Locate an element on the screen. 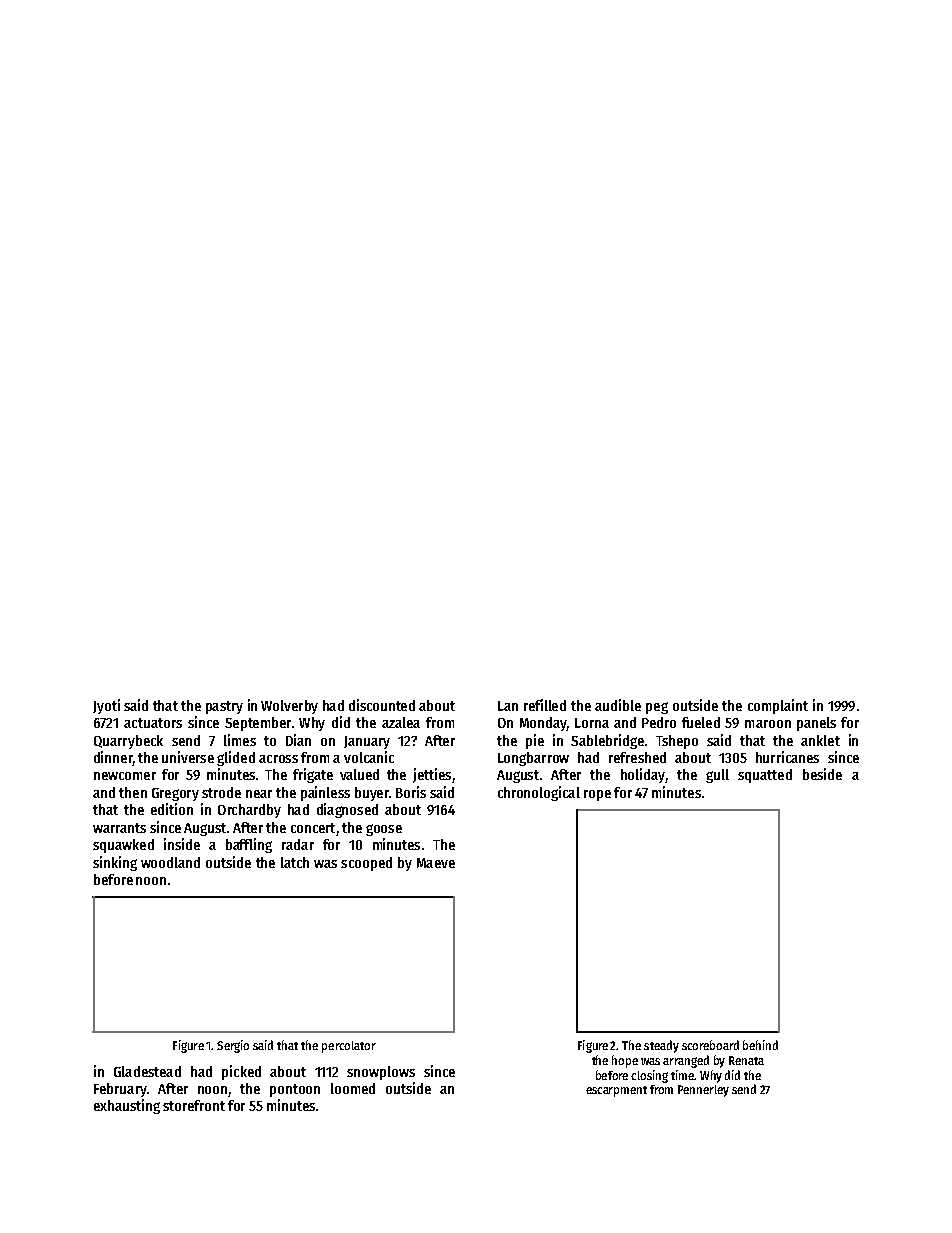  universe is located at coordinates (188, 757).
